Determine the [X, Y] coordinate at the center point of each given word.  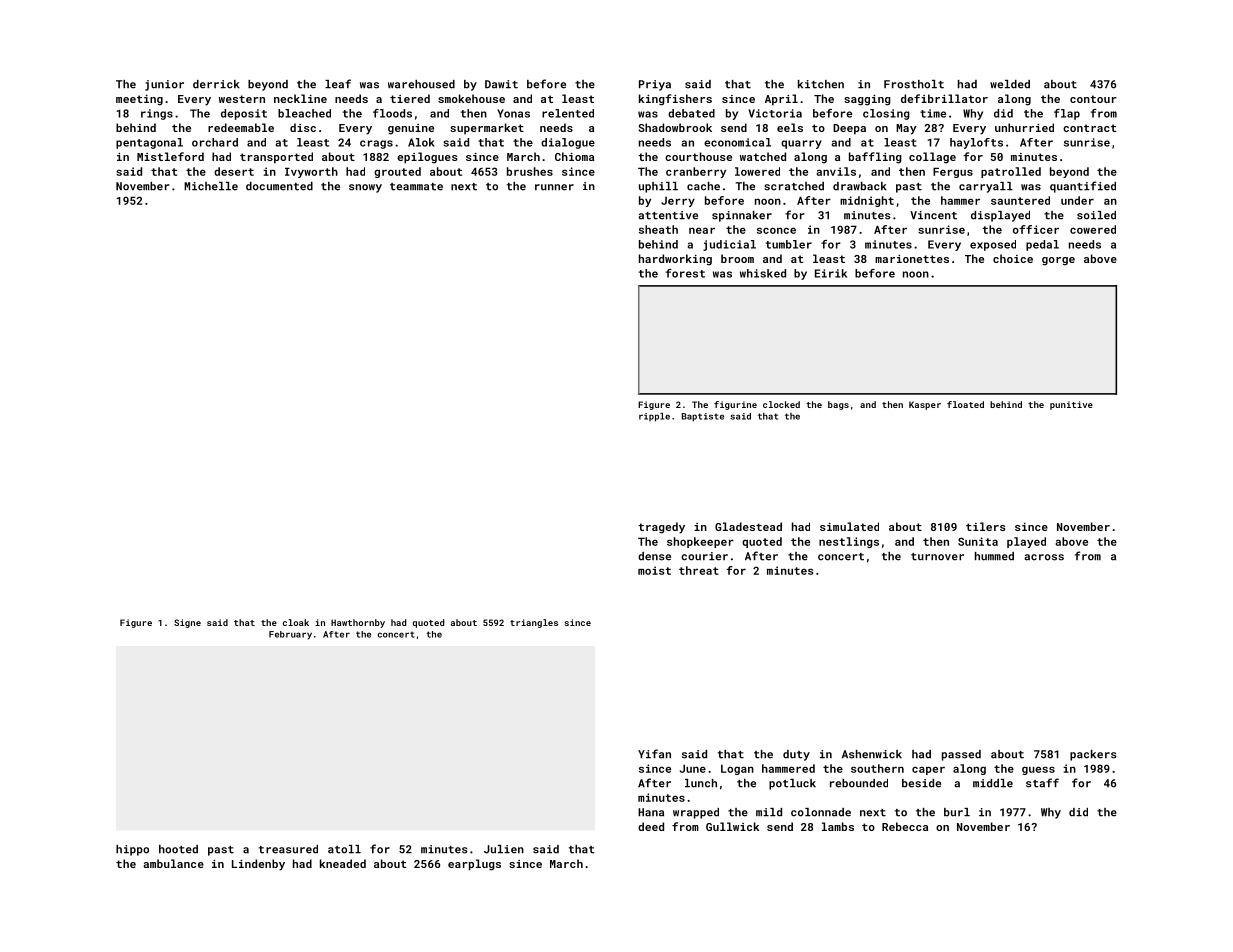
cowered [1093, 229]
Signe [187, 623]
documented [279, 186]
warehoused [421, 84]
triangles [534, 623]
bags [838, 405]
